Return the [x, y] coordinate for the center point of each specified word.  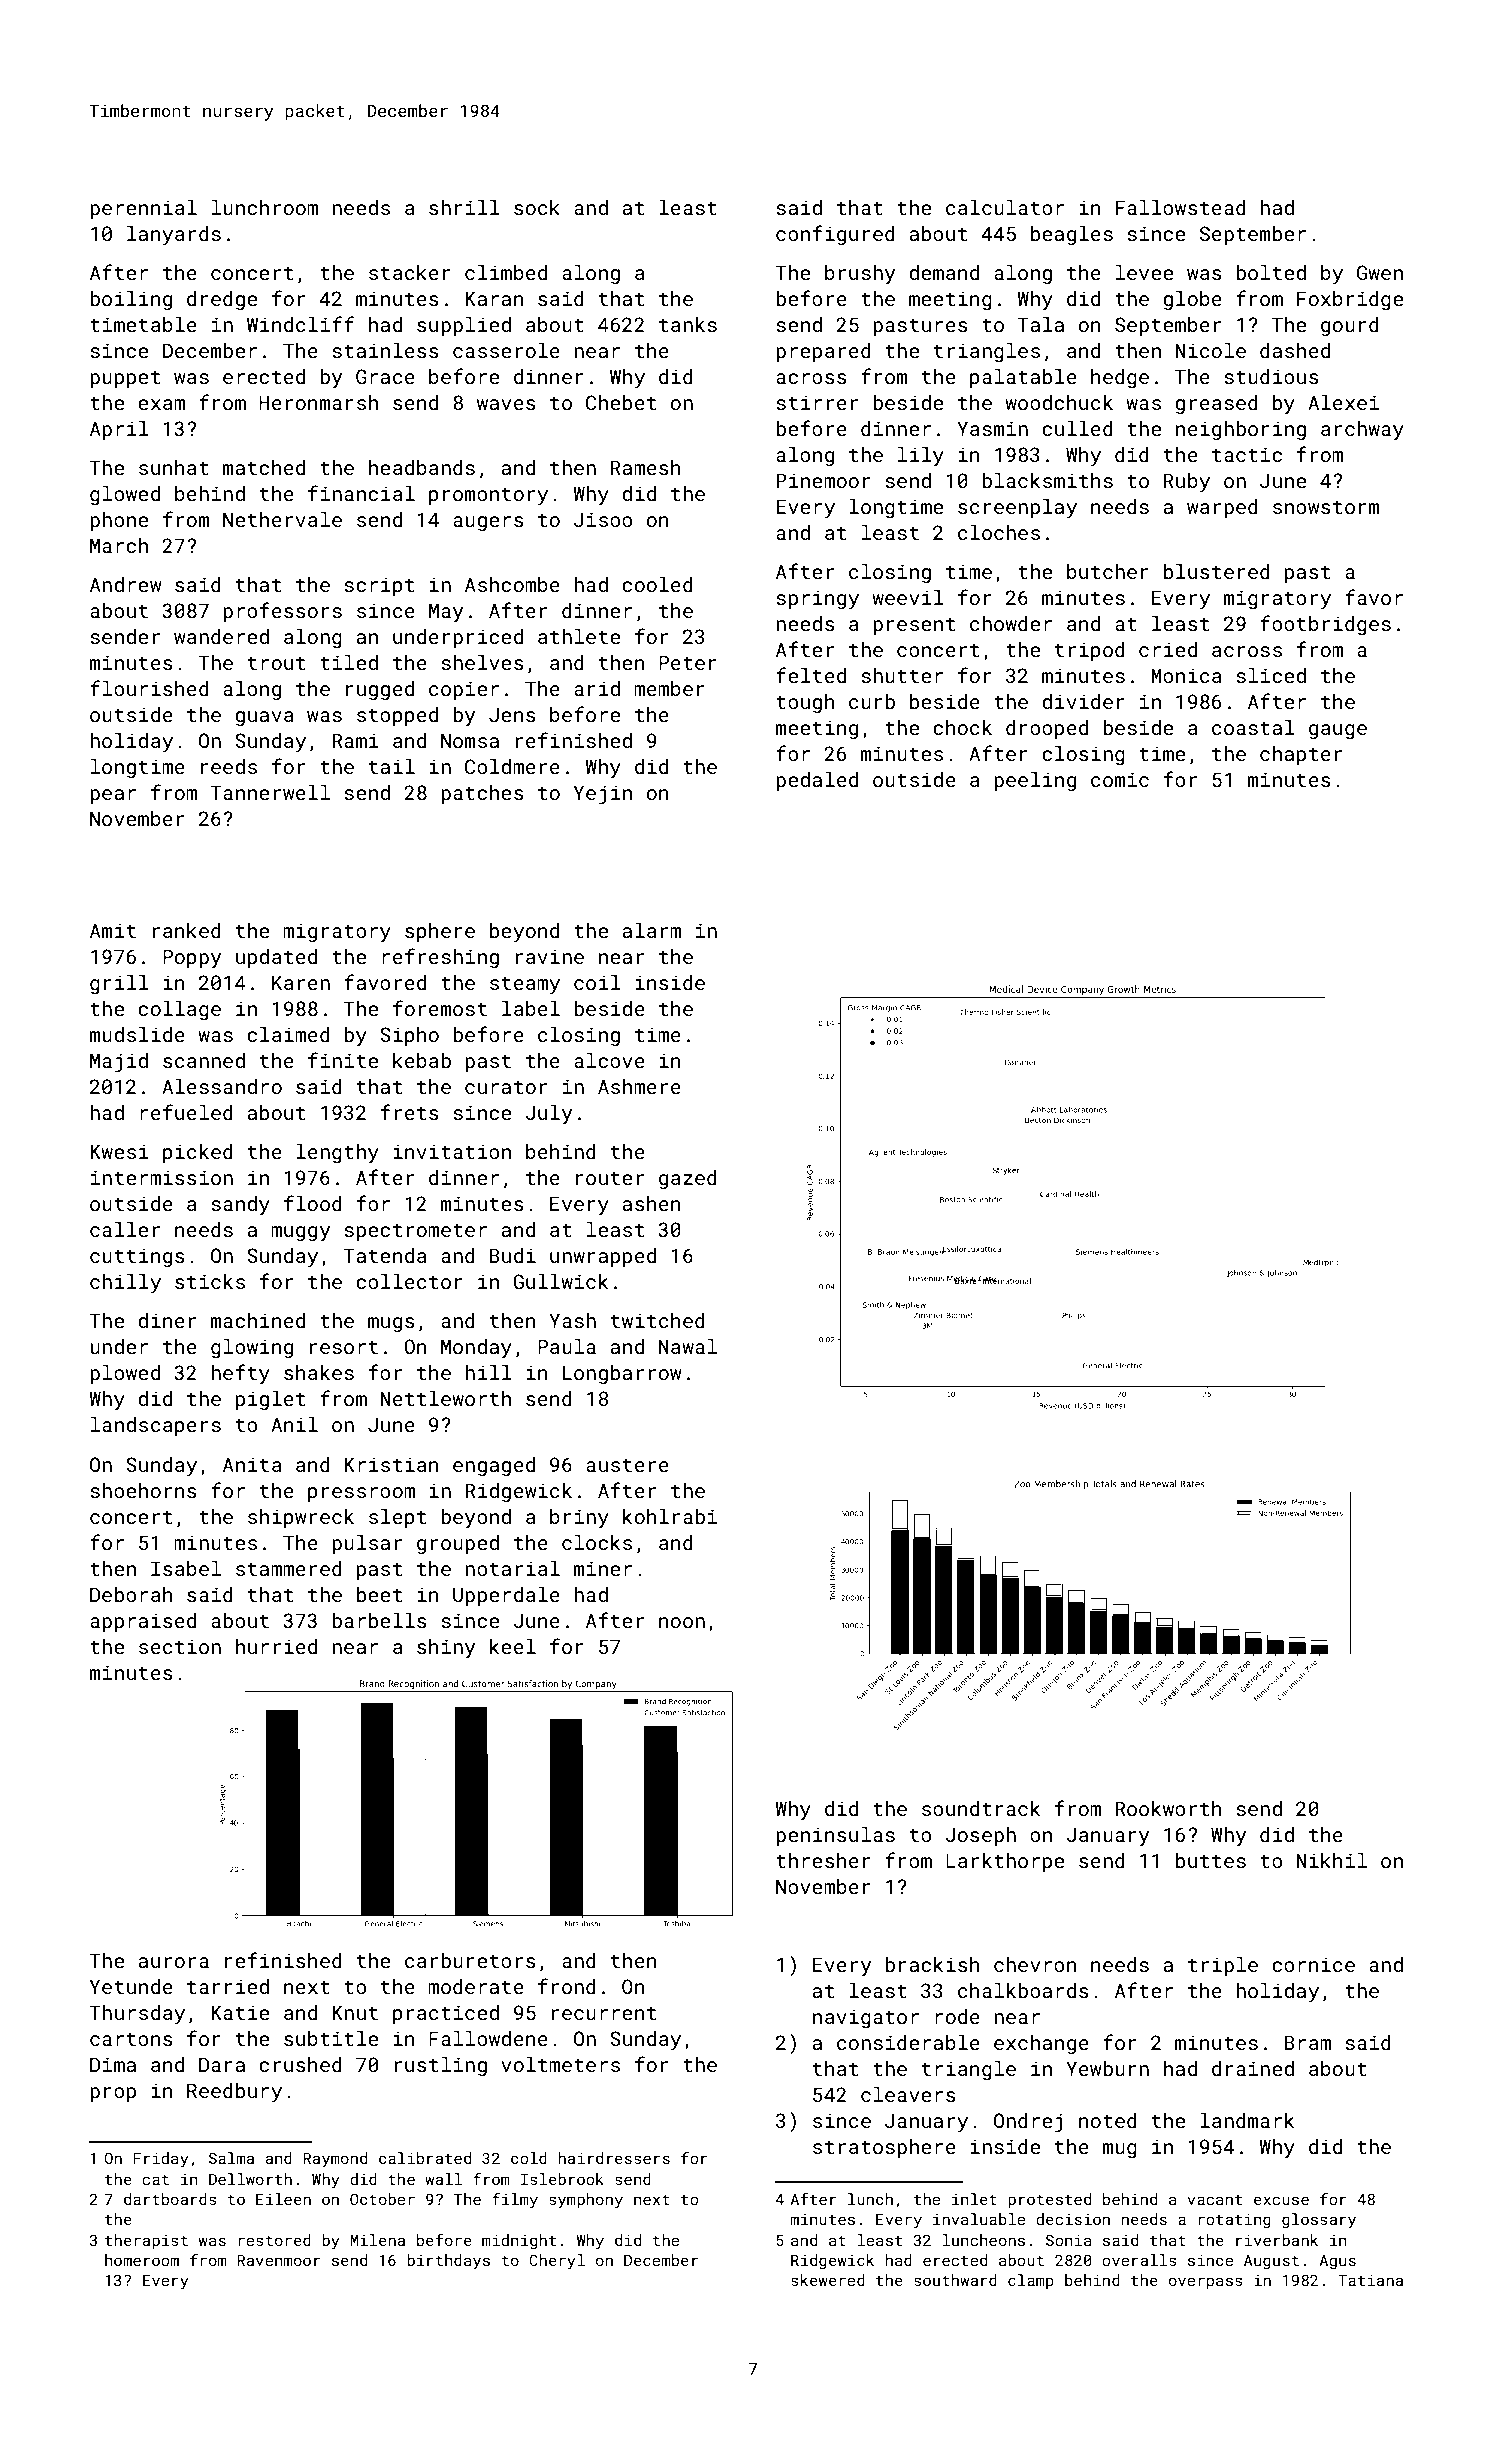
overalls [1139, 2260]
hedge [1120, 378]
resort [344, 1347]
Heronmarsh [318, 402]
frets [410, 1112]
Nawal [688, 1346]
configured [835, 235]
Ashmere [639, 1086]
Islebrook [562, 2179]
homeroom [142, 2260]
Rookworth [1168, 1808]
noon [682, 1622]
